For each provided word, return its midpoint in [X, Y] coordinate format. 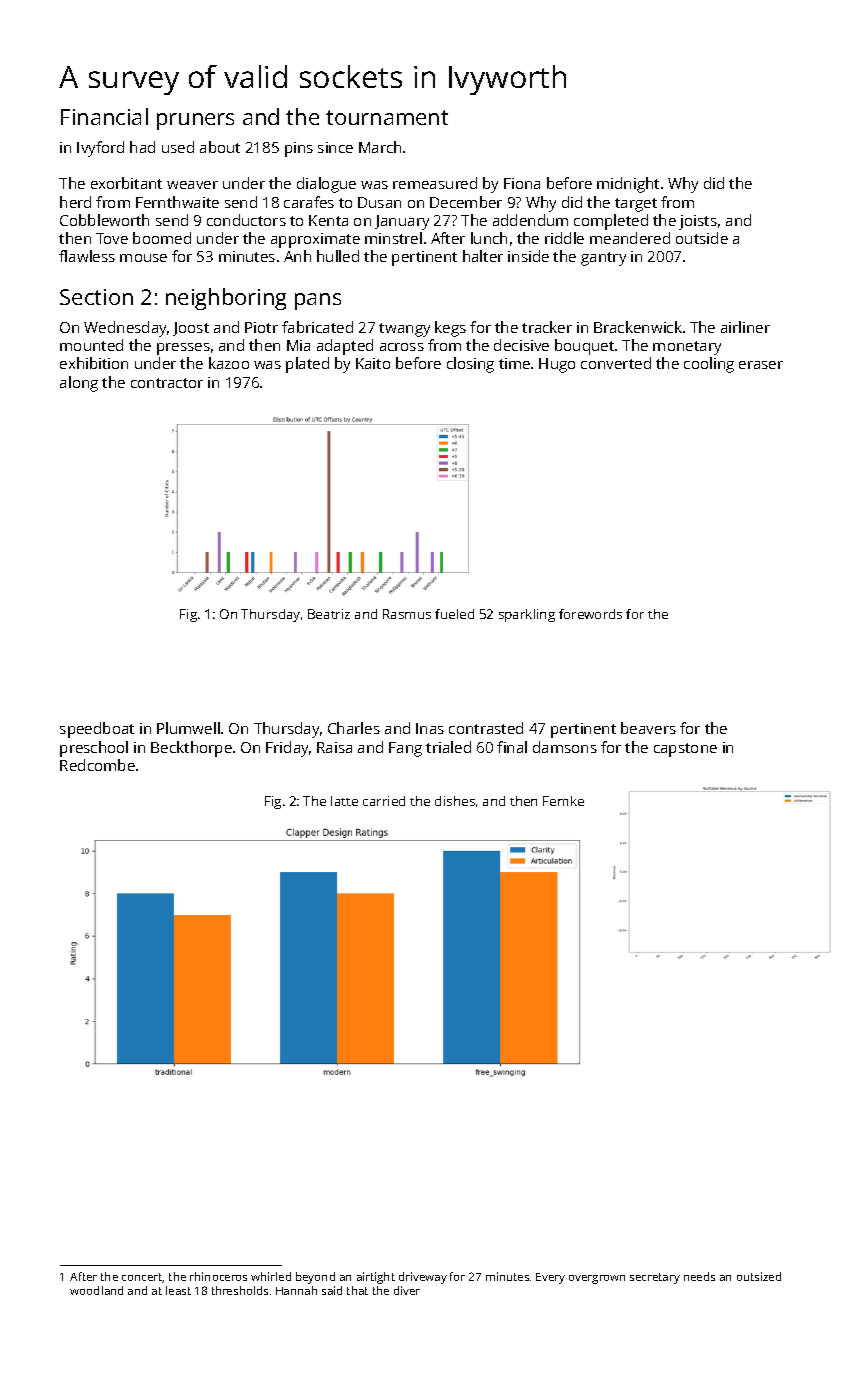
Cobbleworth [104, 220]
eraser [761, 365]
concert [142, 1278]
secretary [655, 1278]
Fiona [522, 183]
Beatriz [329, 614]
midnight [628, 185]
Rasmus [407, 614]
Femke [563, 801]
